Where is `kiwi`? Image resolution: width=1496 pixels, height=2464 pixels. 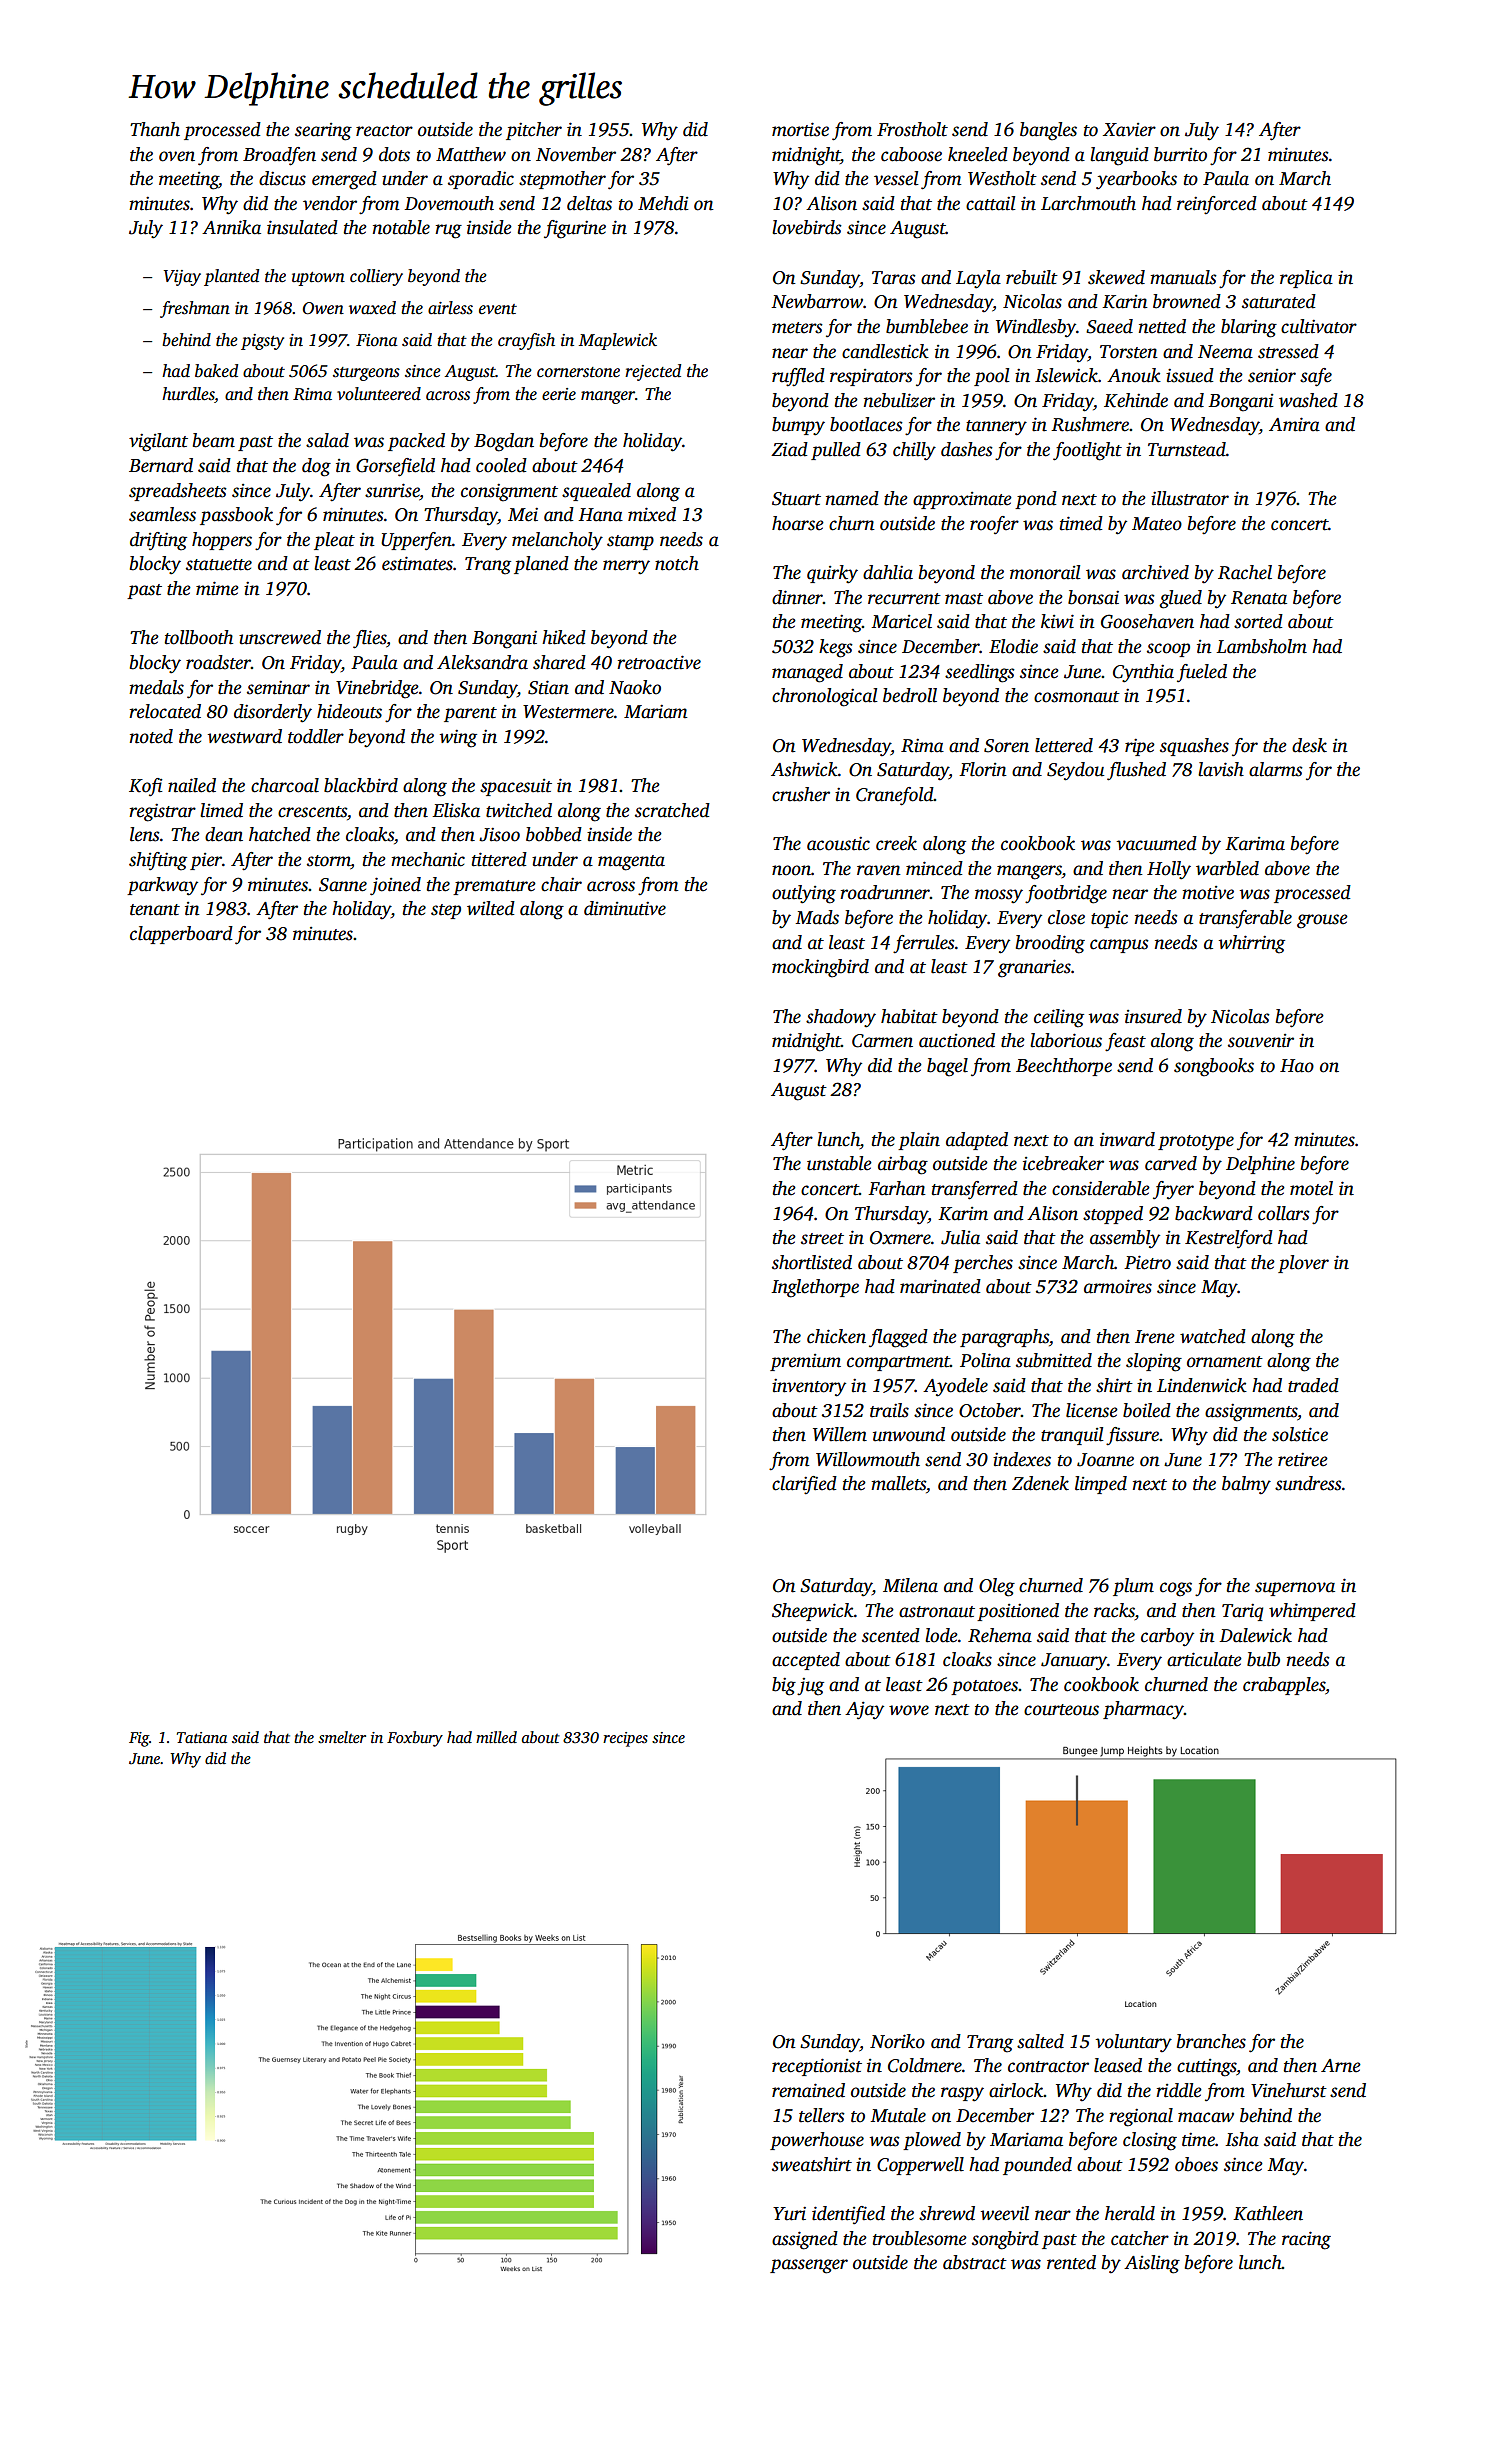 kiwi is located at coordinates (1057, 621).
